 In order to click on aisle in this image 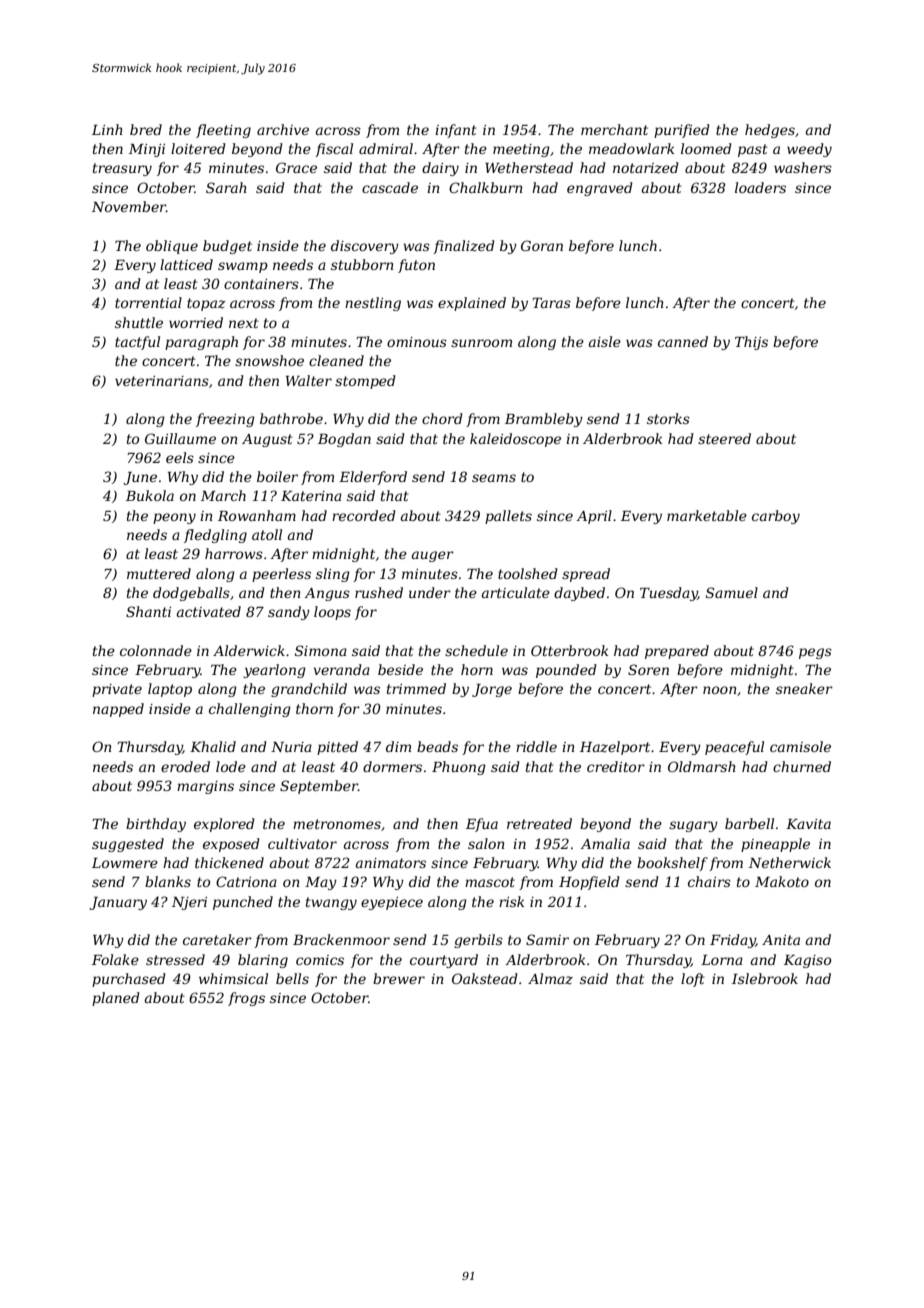, I will do `click(605, 341)`.
